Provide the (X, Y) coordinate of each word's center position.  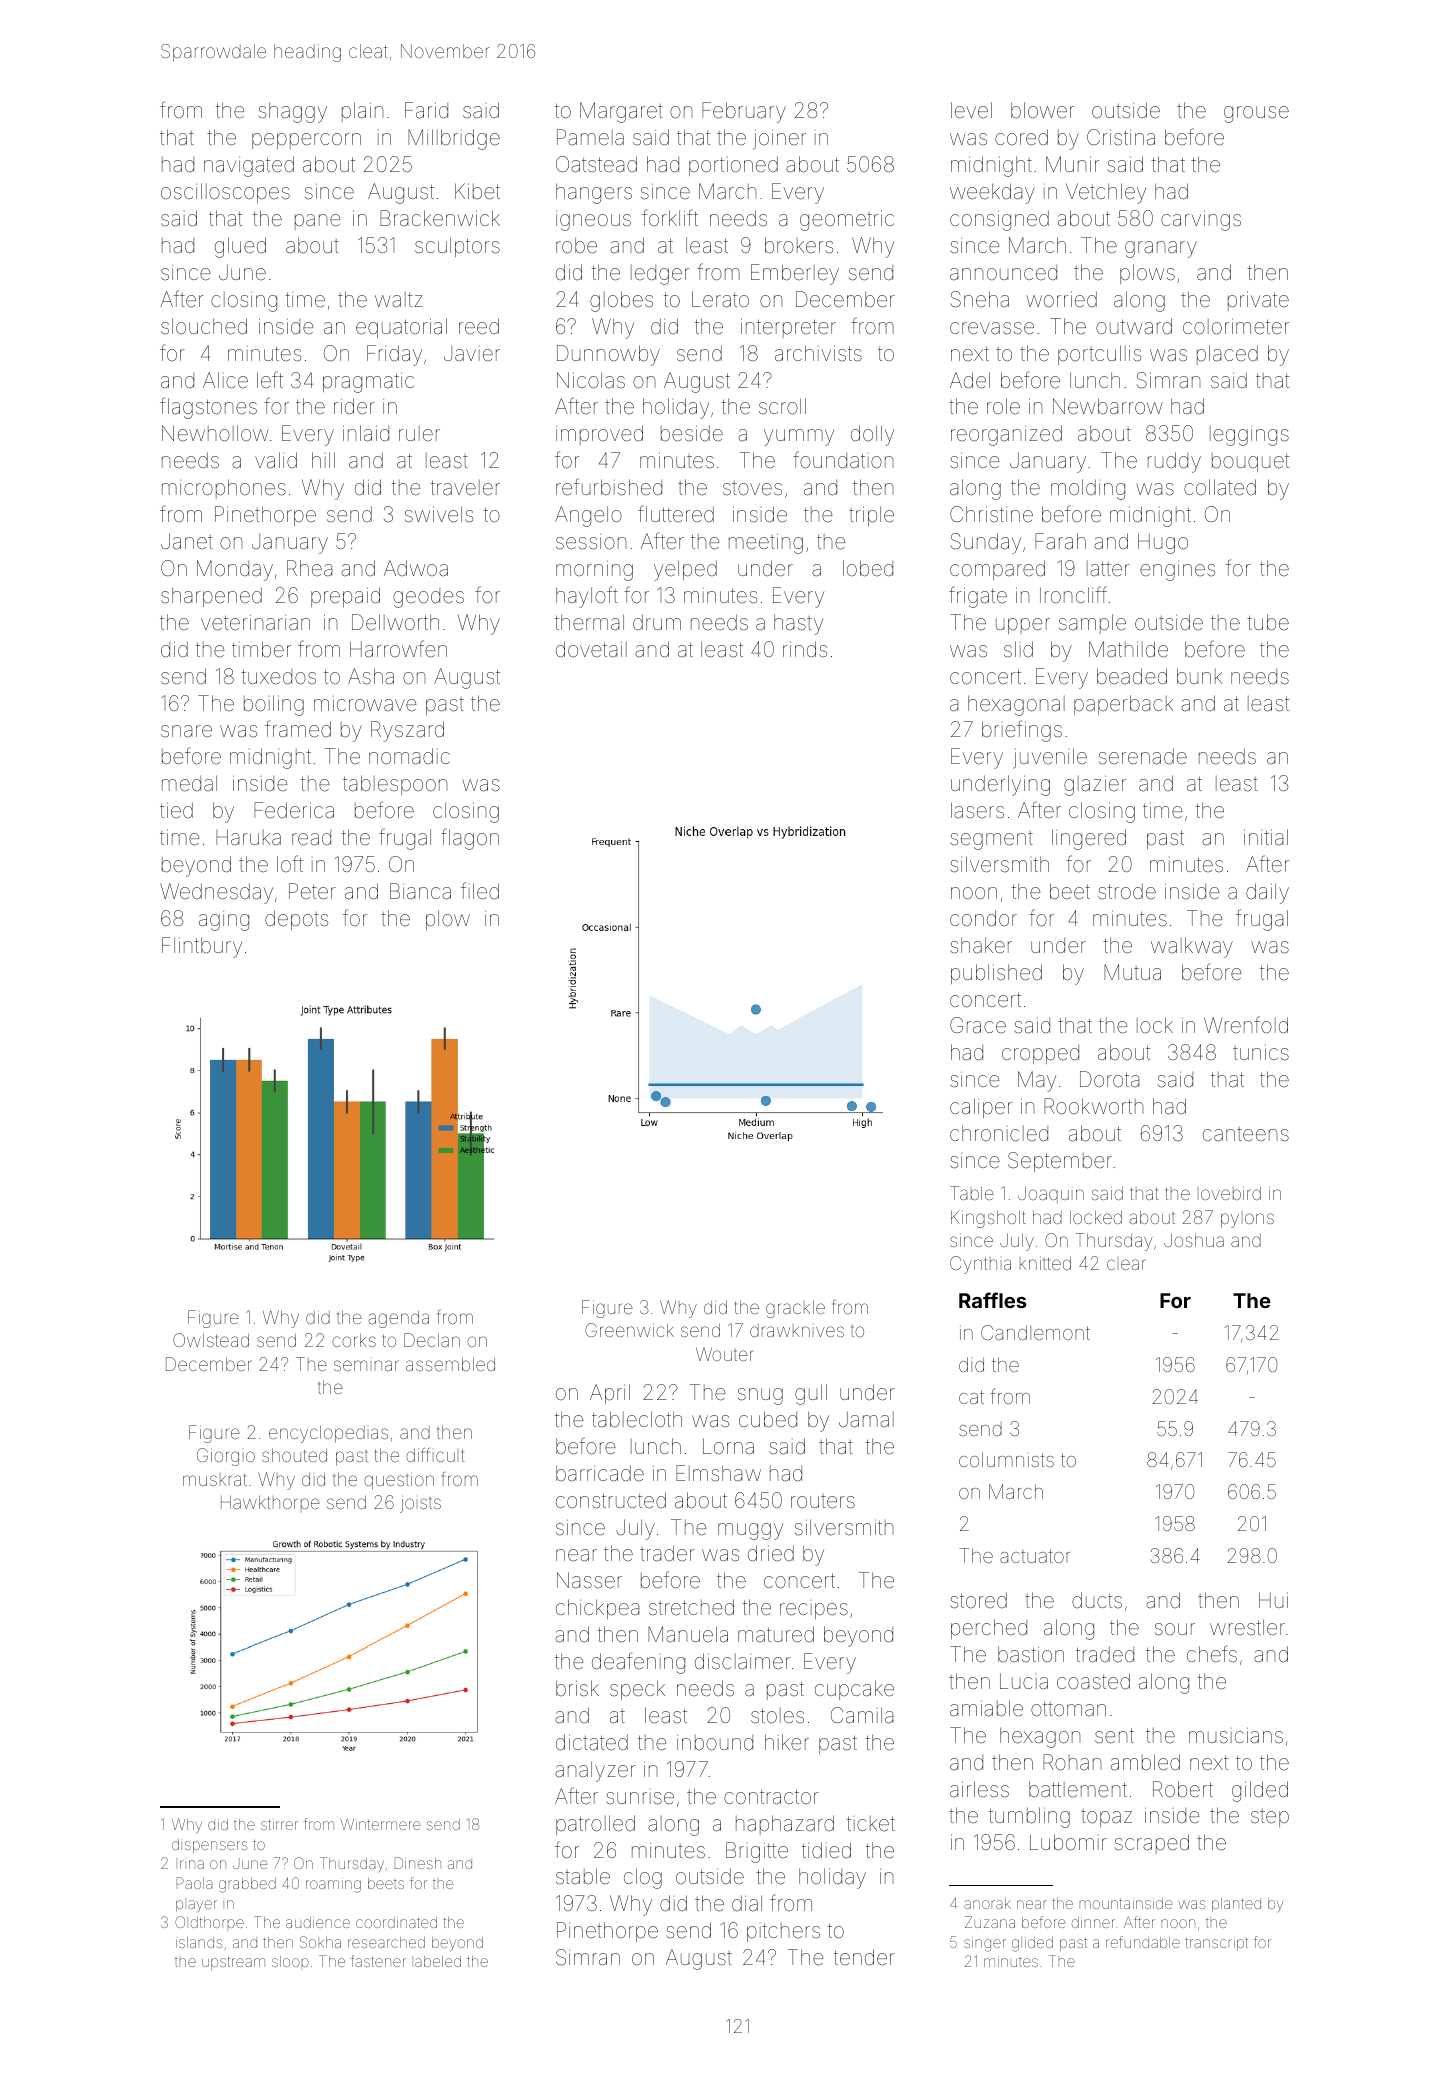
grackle (795, 1309)
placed (1227, 355)
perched (989, 1629)
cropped (1040, 1054)
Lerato (720, 299)
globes (621, 301)
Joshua (1194, 1240)
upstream (233, 1963)
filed (480, 891)
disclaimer (743, 1661)
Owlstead (211, 1340)
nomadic (409, 756)
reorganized (1006, 435)
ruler (419, 433)
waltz (399, 300)
